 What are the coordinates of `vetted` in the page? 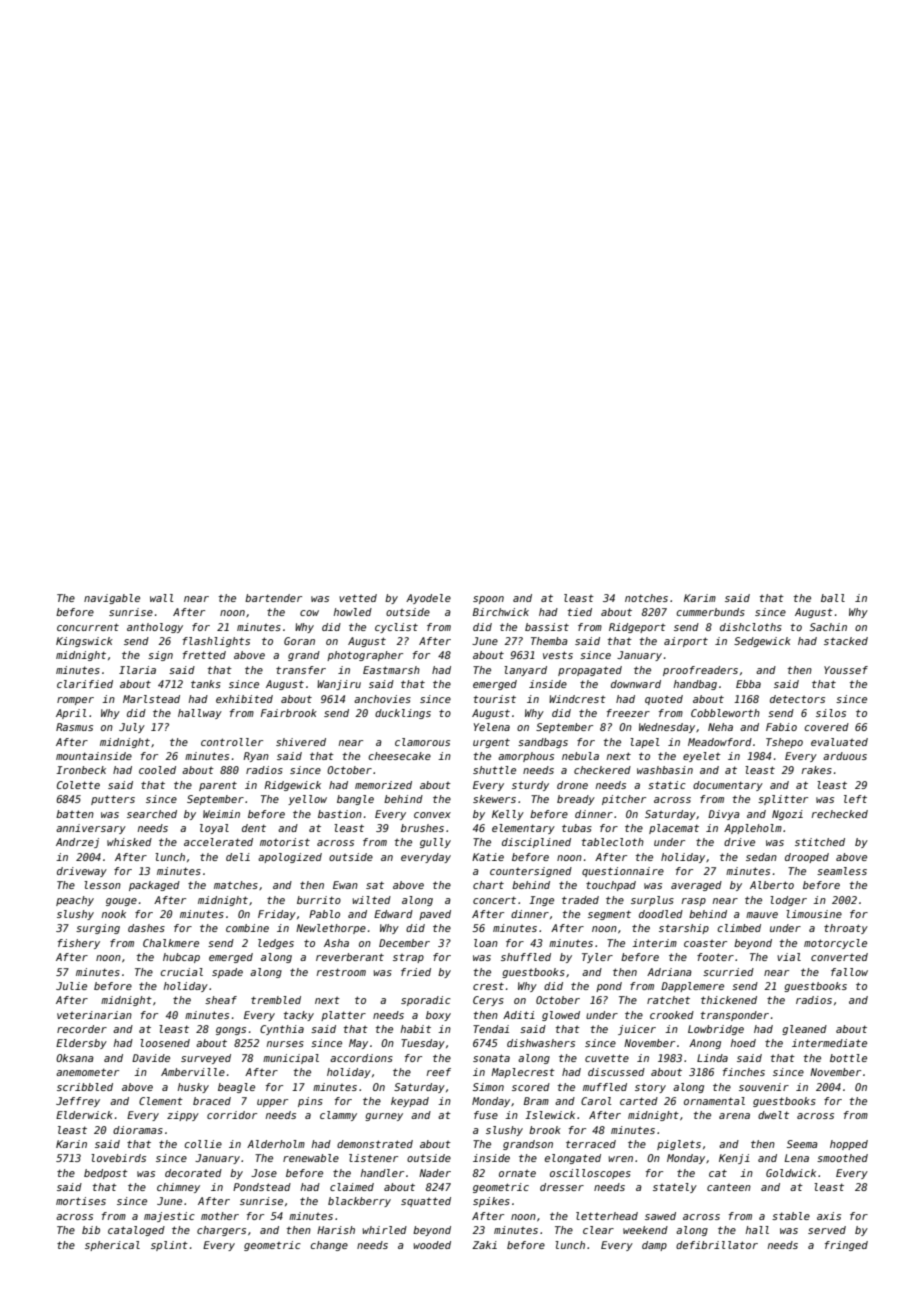 It's located at (358, 598).
